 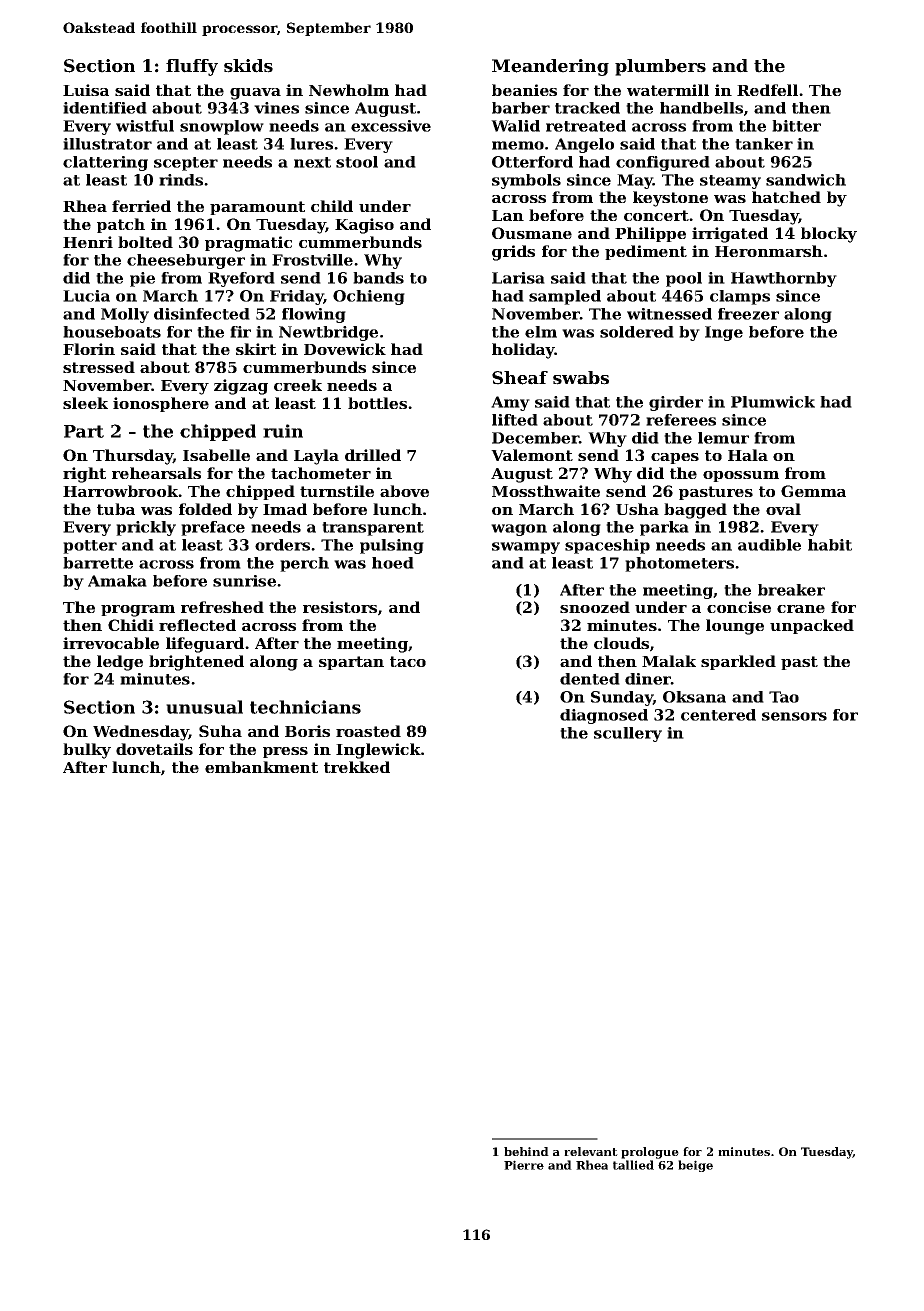 What do you see at coordinates (695, 1166) in the screenshot?
I see `beige` at bounding box center [695, 1166].
